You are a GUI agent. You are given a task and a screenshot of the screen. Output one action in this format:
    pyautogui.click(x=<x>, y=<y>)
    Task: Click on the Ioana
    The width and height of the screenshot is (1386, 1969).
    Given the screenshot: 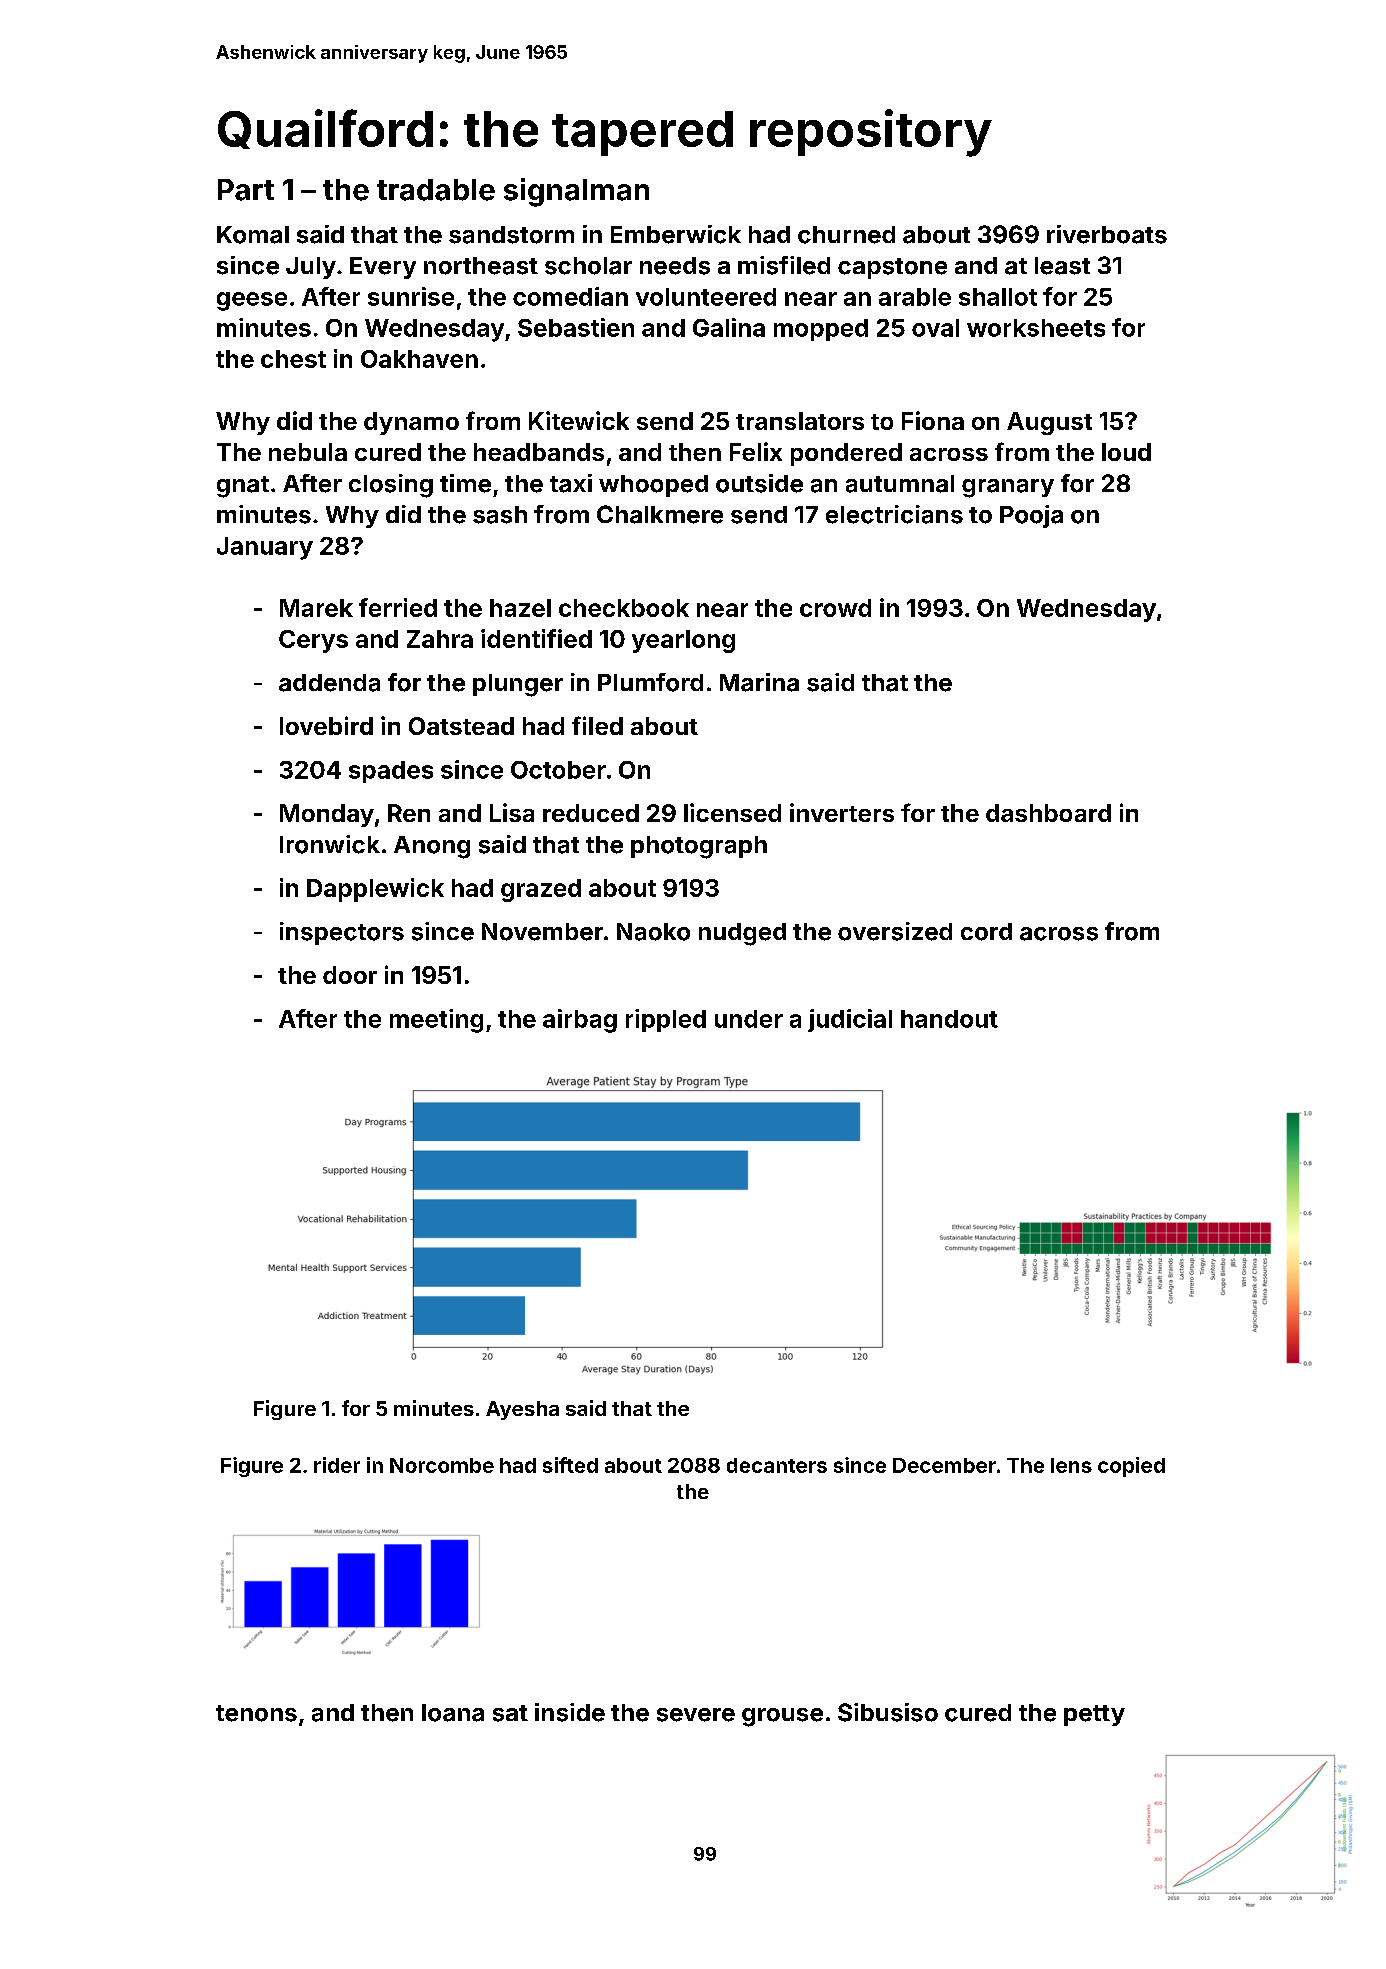 What is the action you would take?
    pyautogui.click(x=453, y=1713)
